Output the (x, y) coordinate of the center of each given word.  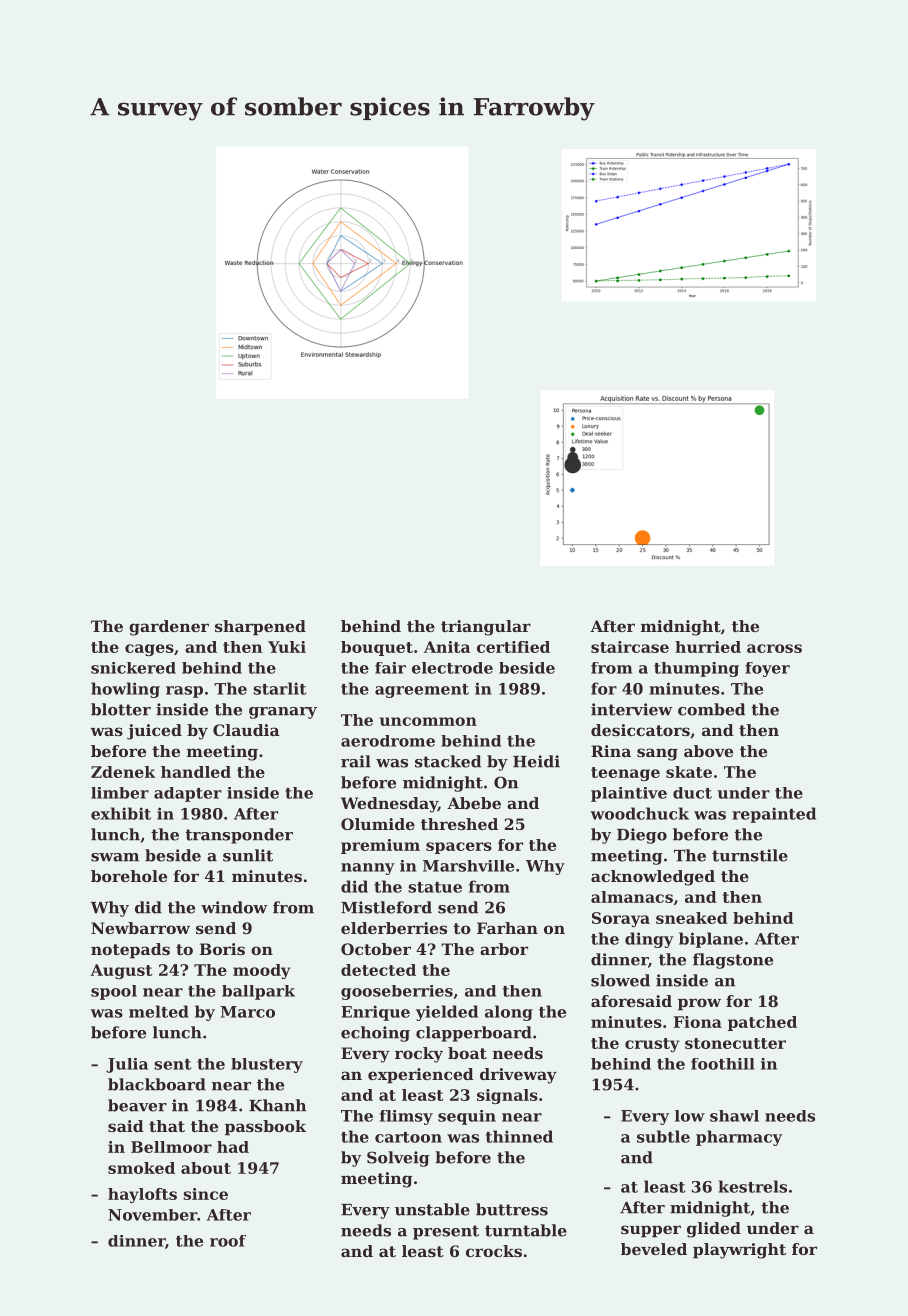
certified (513, 647)
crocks (494, 1251)
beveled (654, 1249)
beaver (137, 1105)
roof (228, 1241)
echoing (375, 1034)
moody (262, 971)
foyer (767, 669)
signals (507, 1096)
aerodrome (388, 741)
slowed (620, 980)
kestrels (753, 1186)
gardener (169, 628)
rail (356, 761)
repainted (774, 815)
